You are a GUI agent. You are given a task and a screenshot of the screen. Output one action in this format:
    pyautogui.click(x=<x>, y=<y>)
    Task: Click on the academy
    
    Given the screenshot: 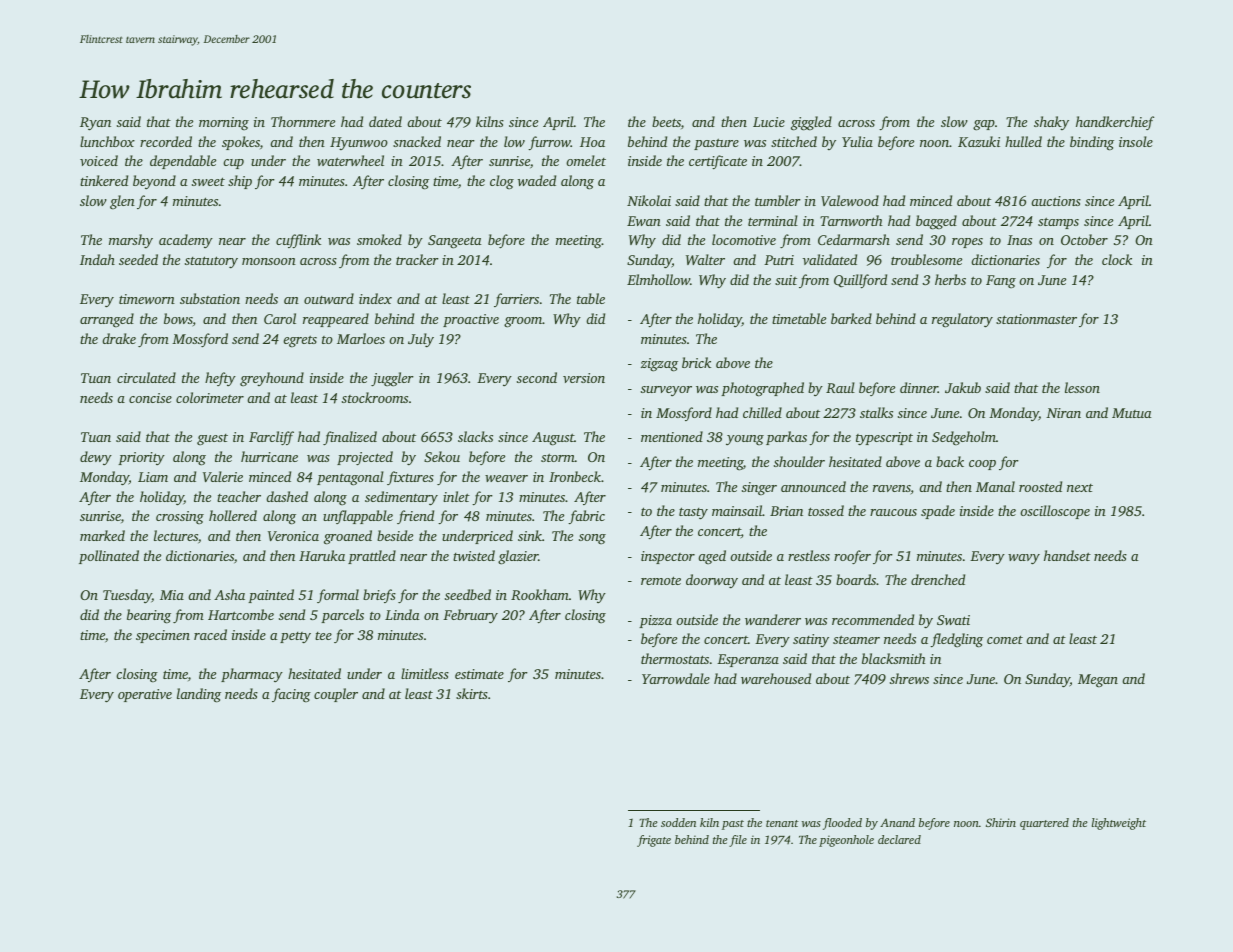 What is the action you would take?
    pyautogui.click(x=186, y=241)
